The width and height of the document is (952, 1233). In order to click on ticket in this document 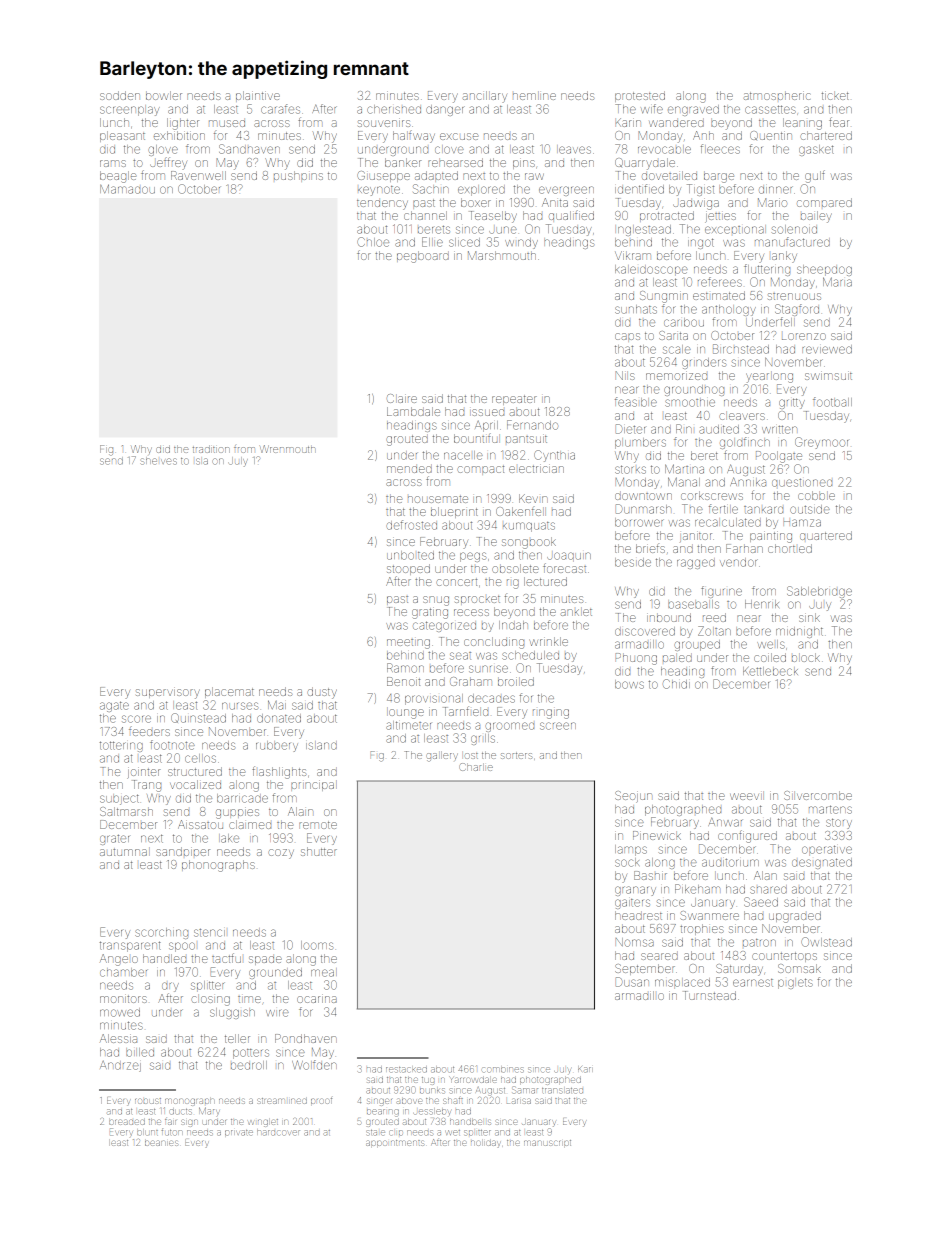, I will do `click(835, 95)`.
